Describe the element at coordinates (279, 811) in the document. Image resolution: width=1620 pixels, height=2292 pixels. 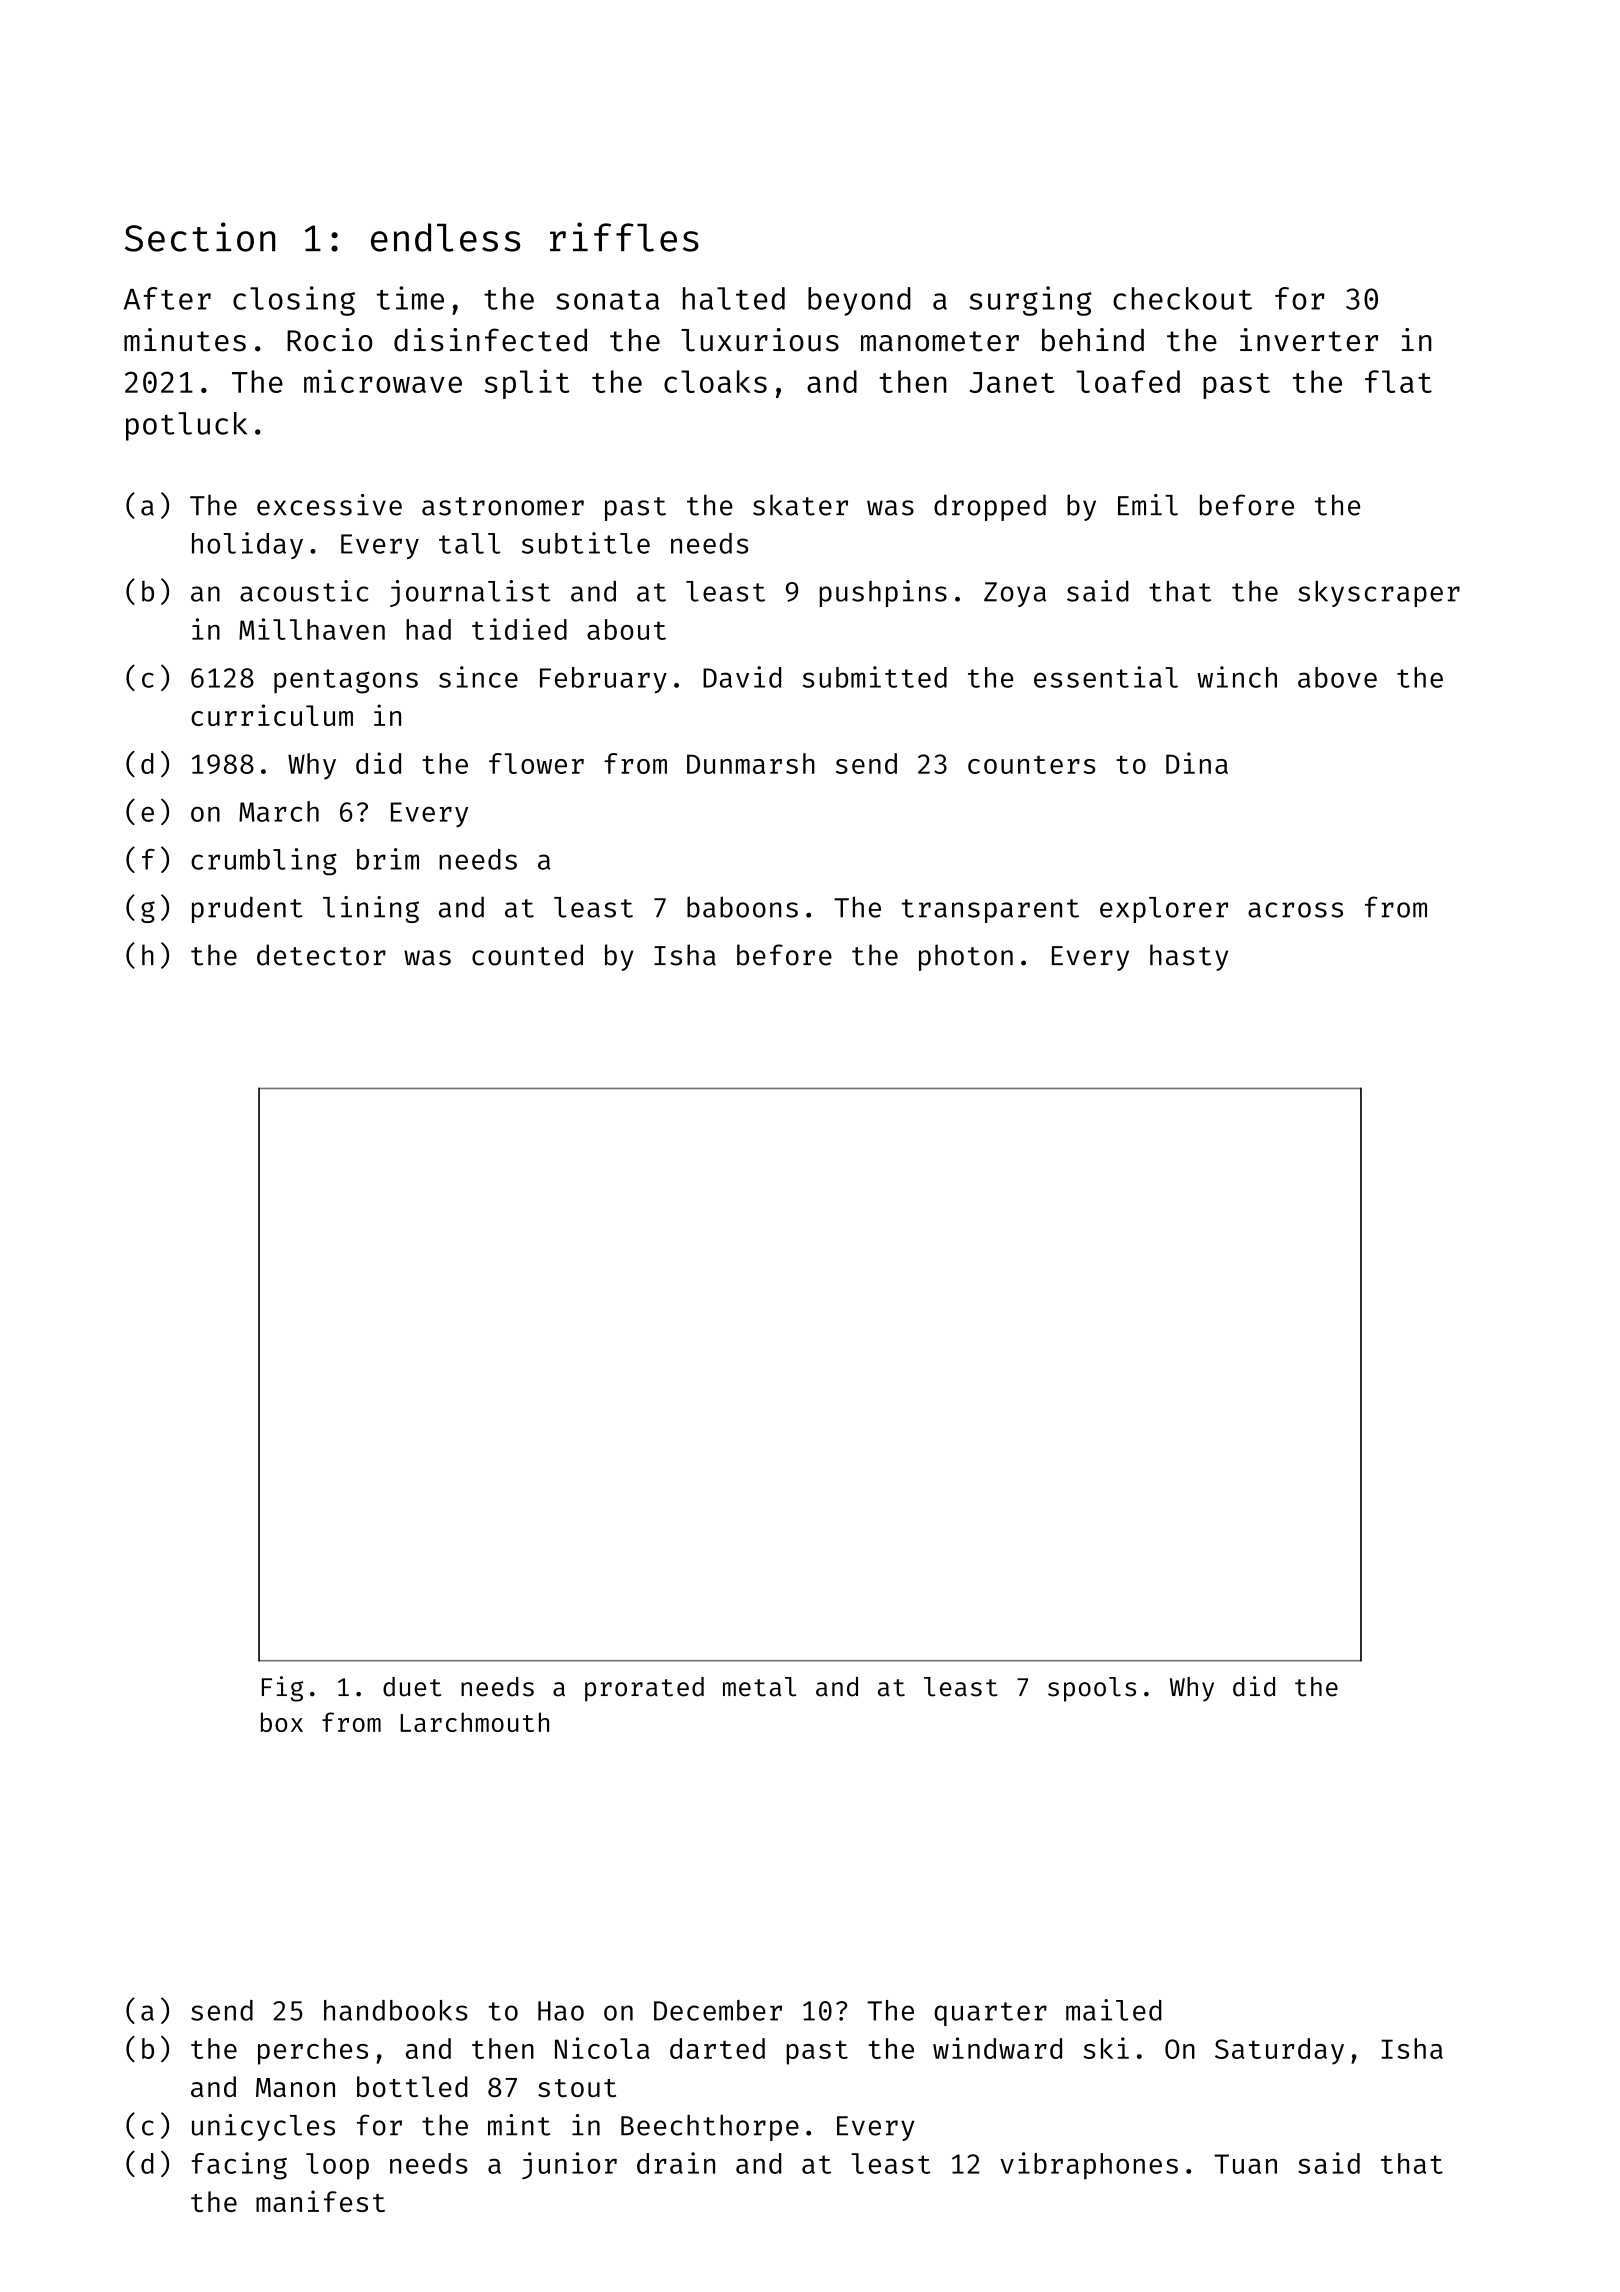
I see `March` at that location.
